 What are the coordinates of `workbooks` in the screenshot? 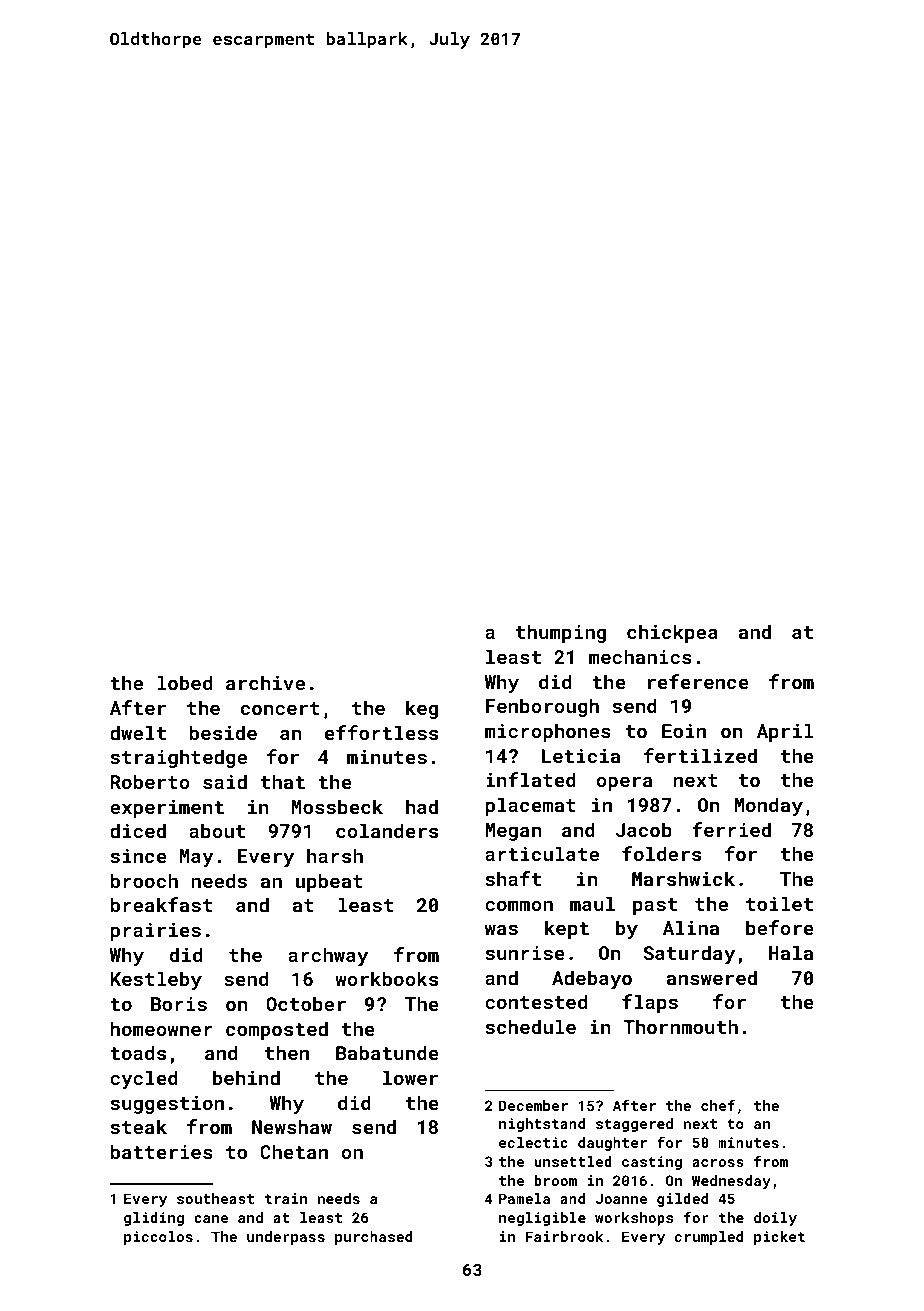 It's located at (386, 978).
